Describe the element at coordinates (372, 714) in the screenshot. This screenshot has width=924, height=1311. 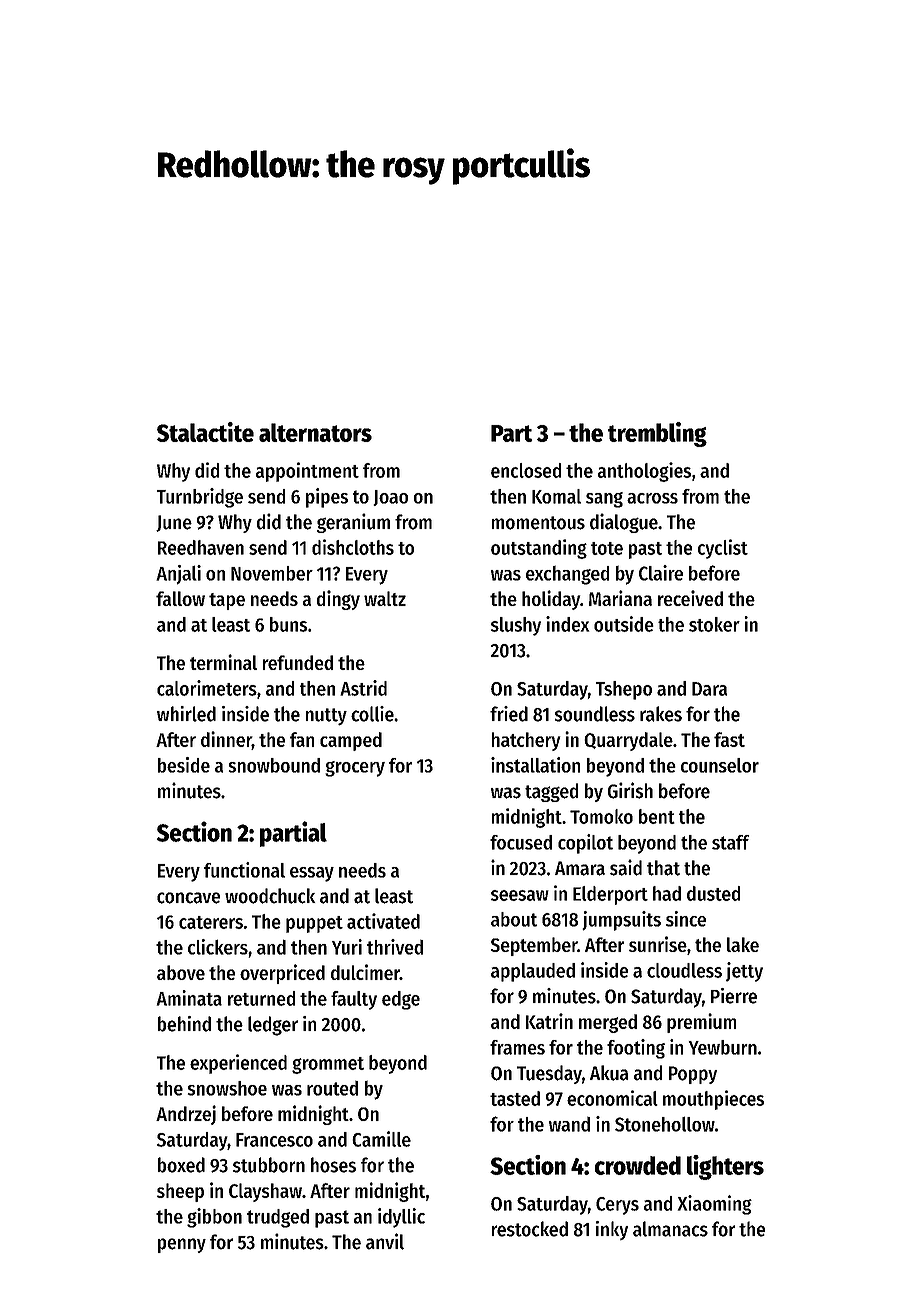
I see `collie` at that location.
